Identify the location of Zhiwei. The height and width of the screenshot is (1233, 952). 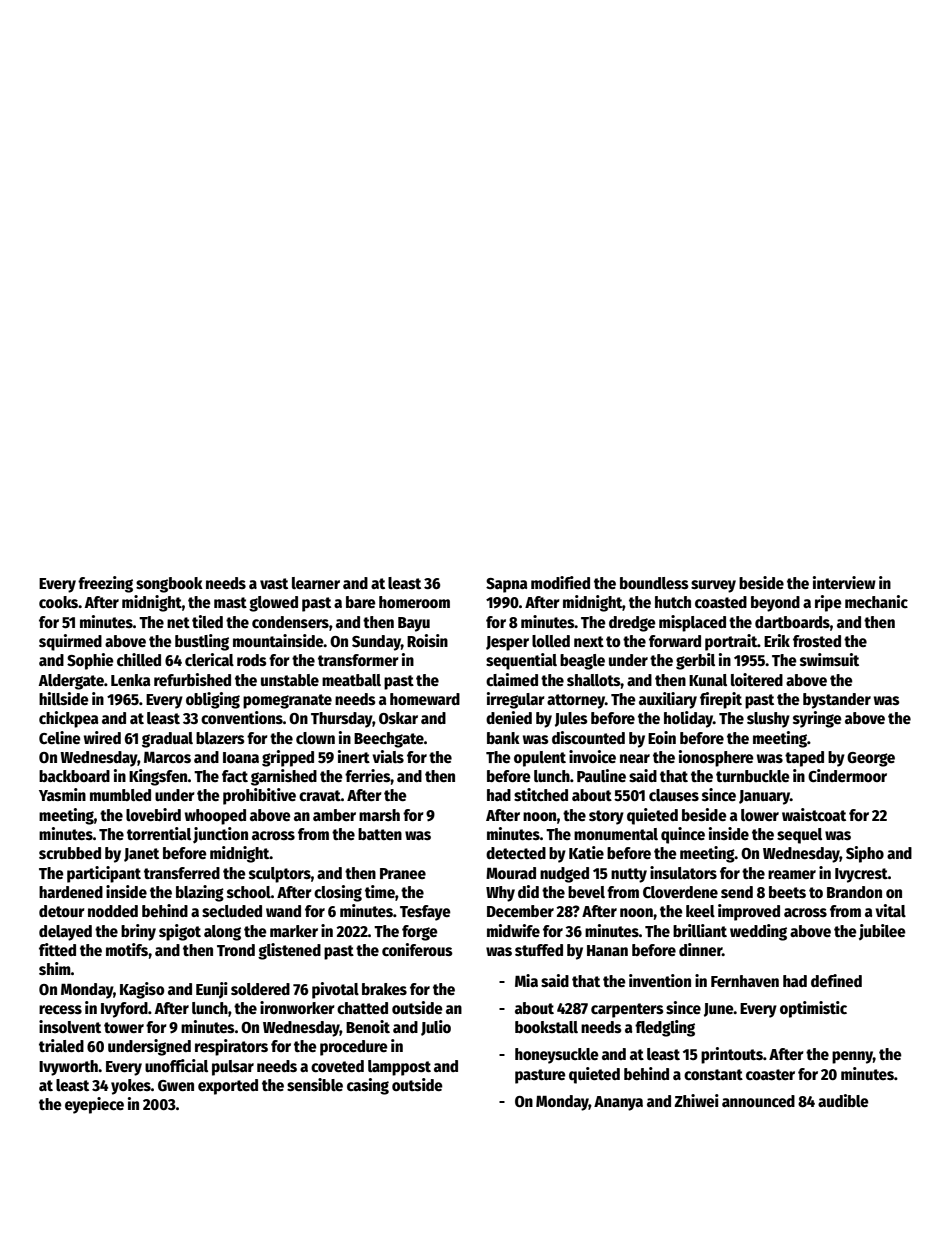
(696, 1100).
